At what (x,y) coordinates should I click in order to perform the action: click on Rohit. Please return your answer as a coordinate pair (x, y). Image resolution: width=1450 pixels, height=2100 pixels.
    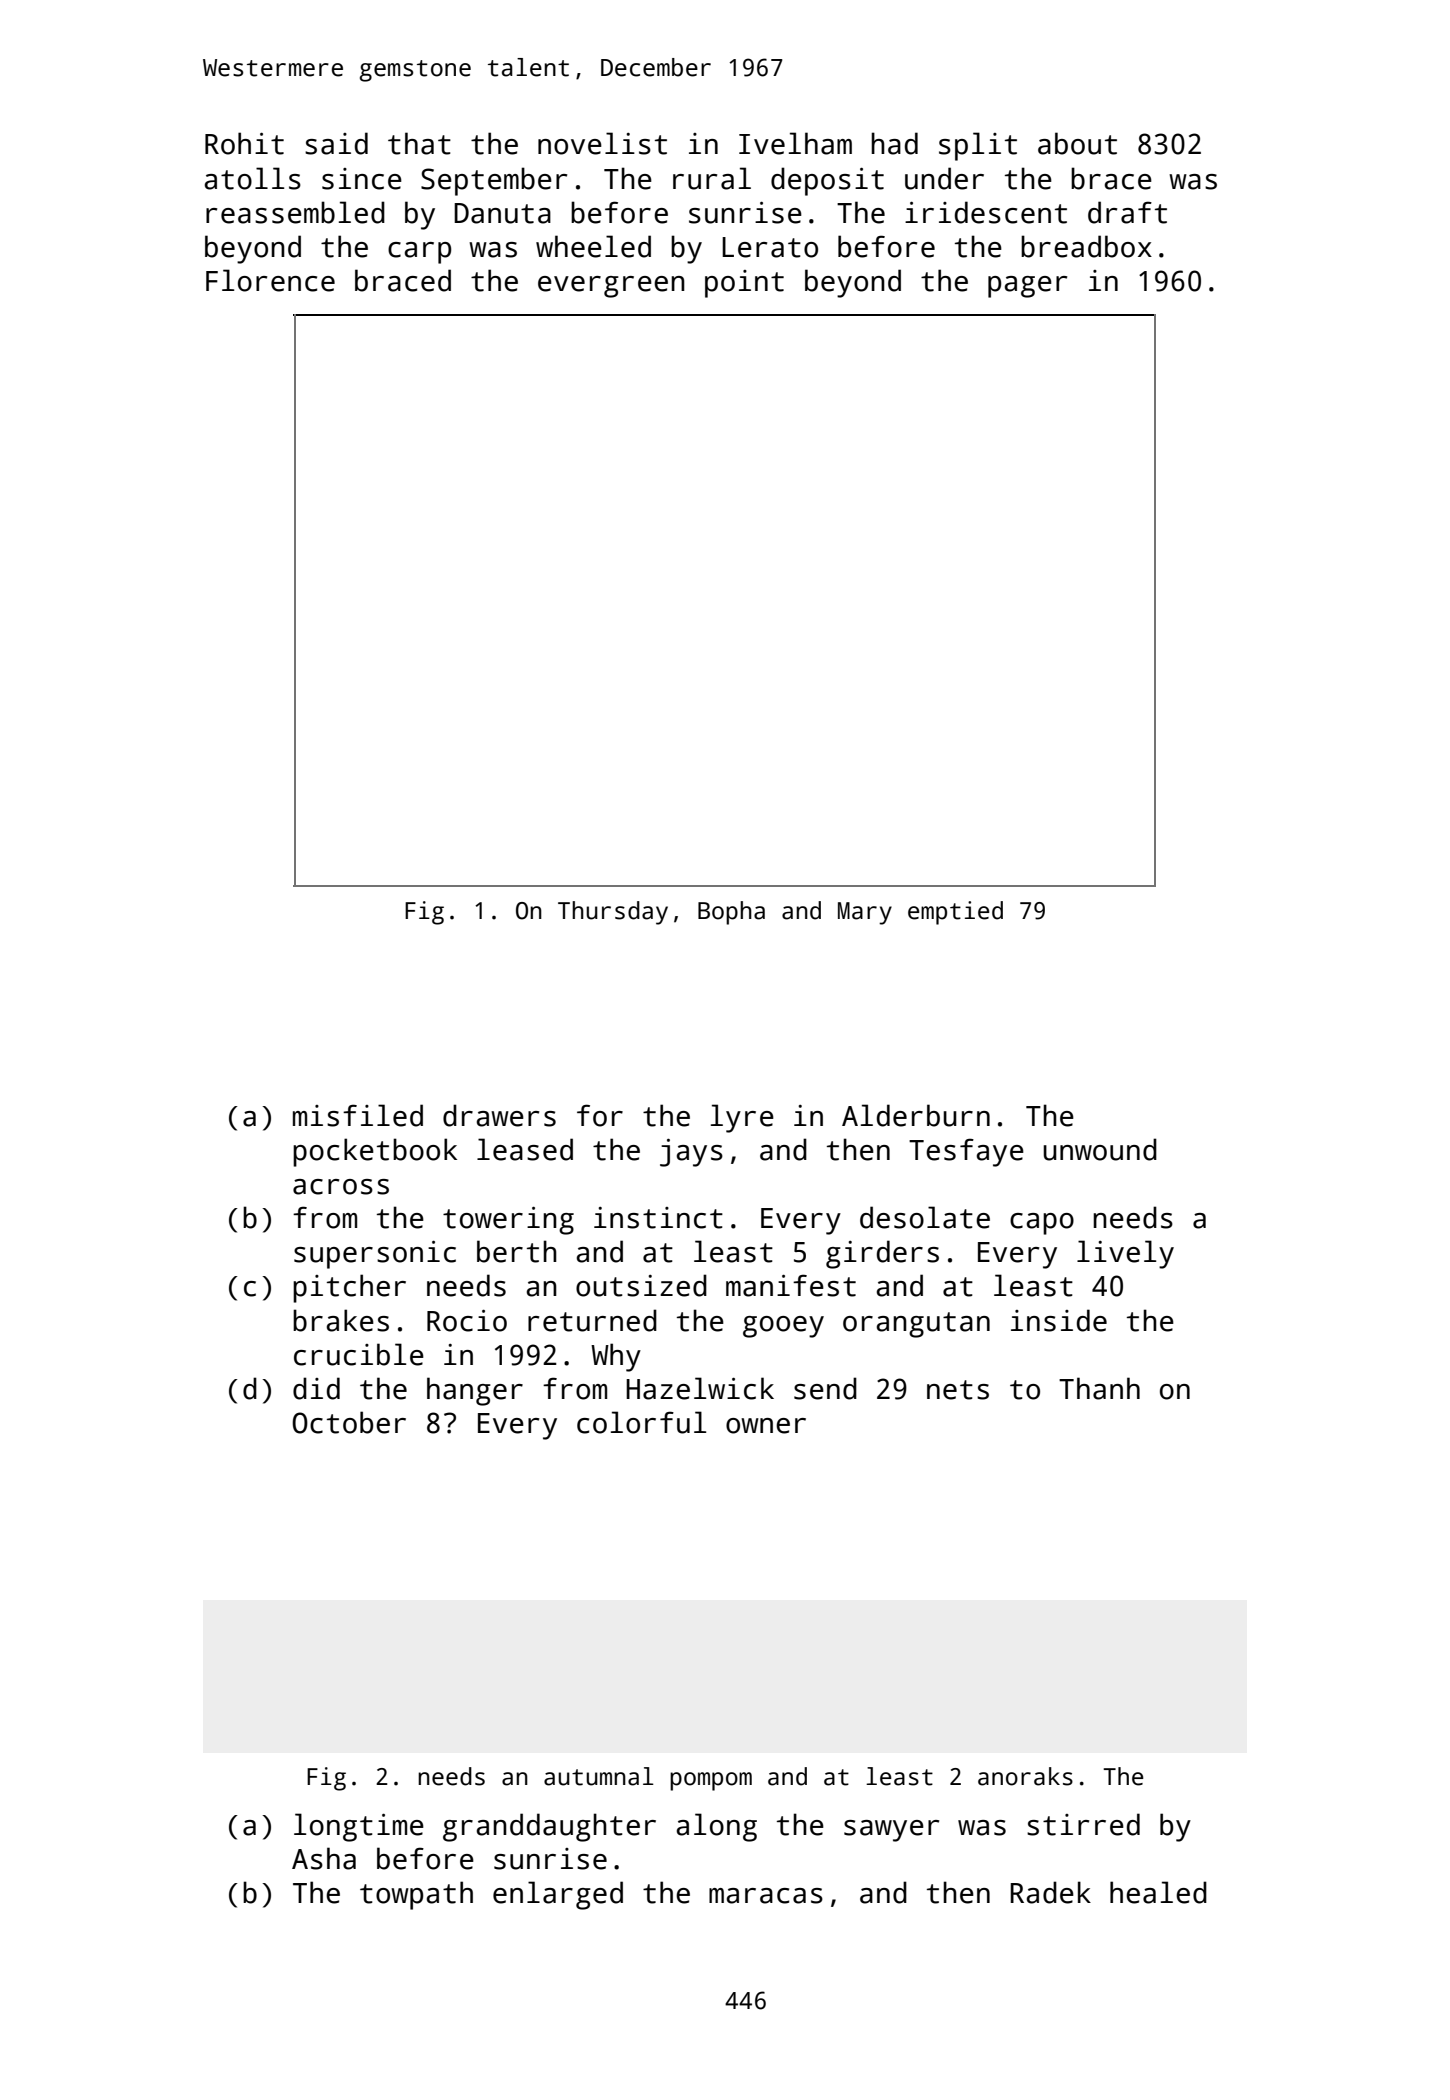
    Looking at the image, I should click on (244, 143).
